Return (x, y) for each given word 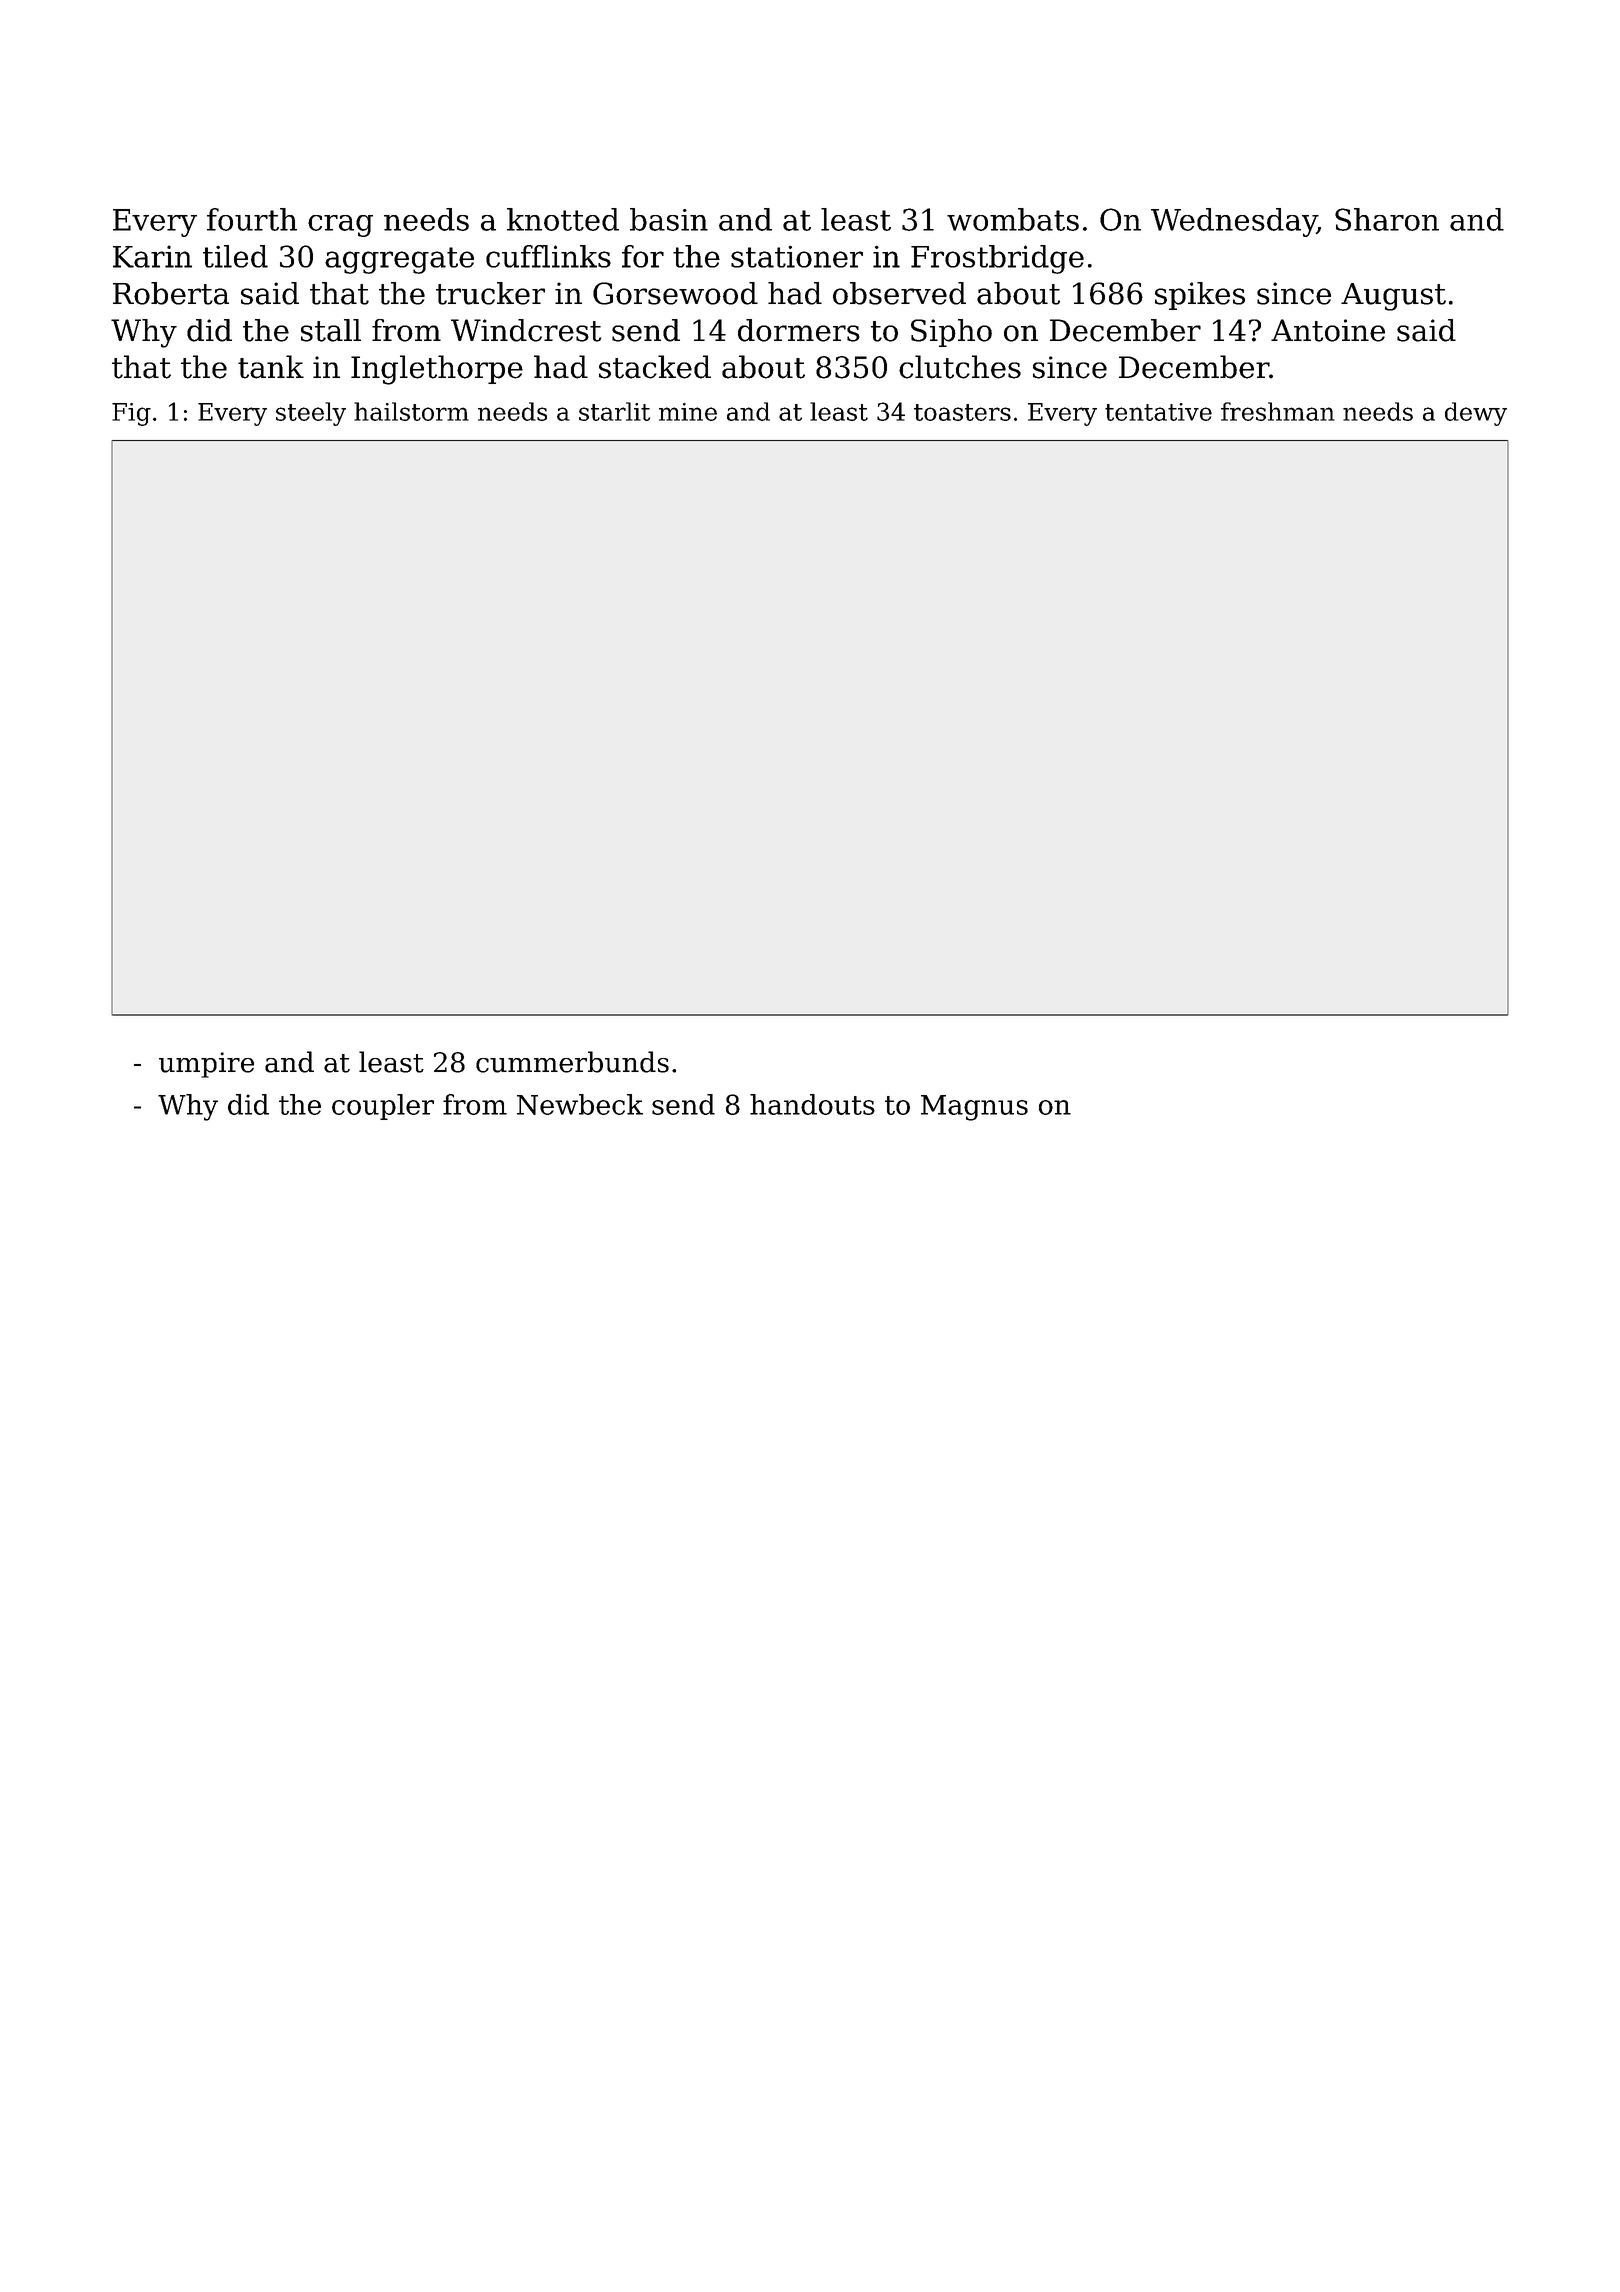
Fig (131, 414)
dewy (1476, 414)
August (1393, 297)
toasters (962, 412)
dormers (799, 330)
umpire (206, 1065)
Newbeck (580, 1104)
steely (311, 414)
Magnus (974, 1108)
